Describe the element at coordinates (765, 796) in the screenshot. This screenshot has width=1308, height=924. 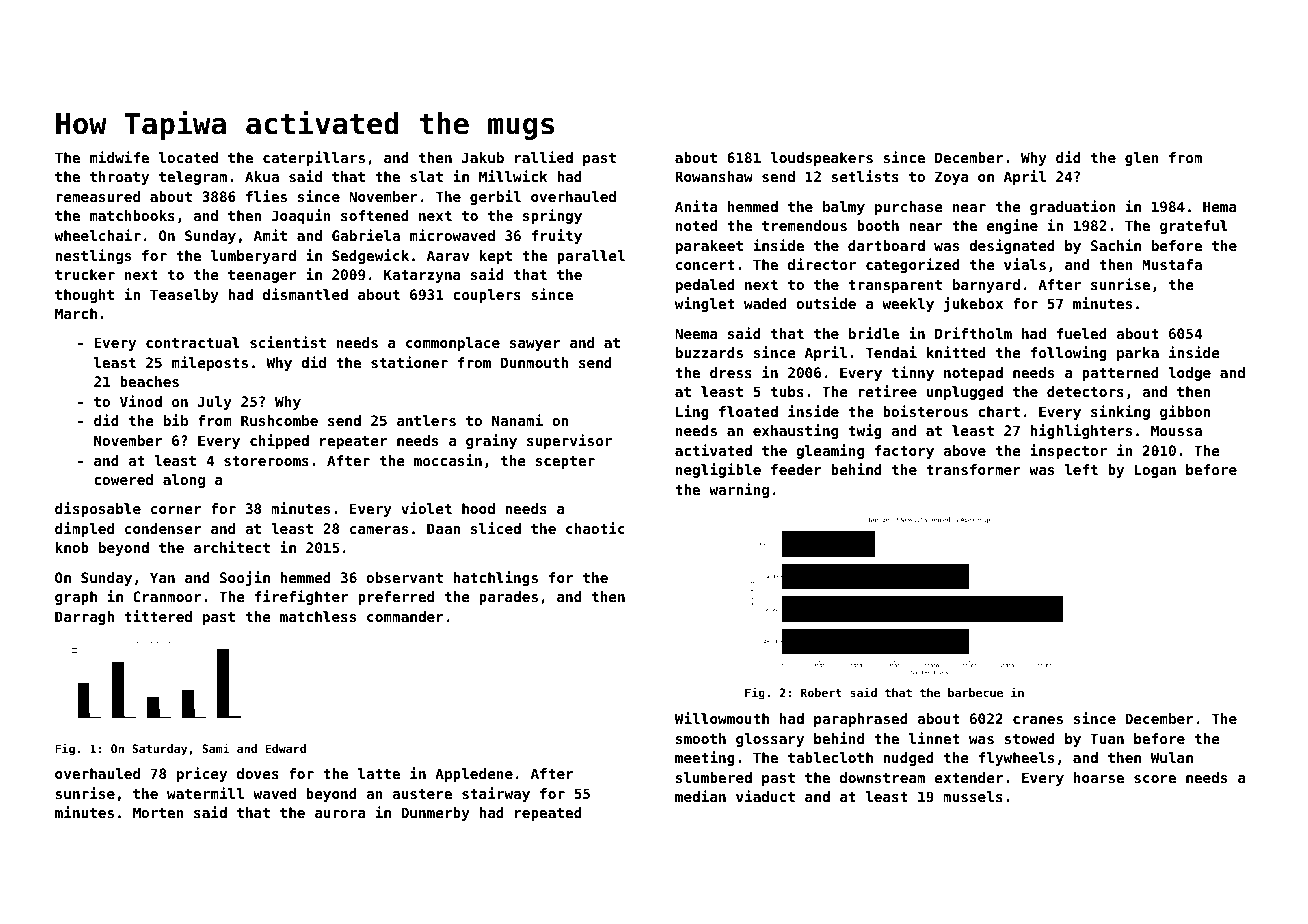
I see `viaduct` at that location.
